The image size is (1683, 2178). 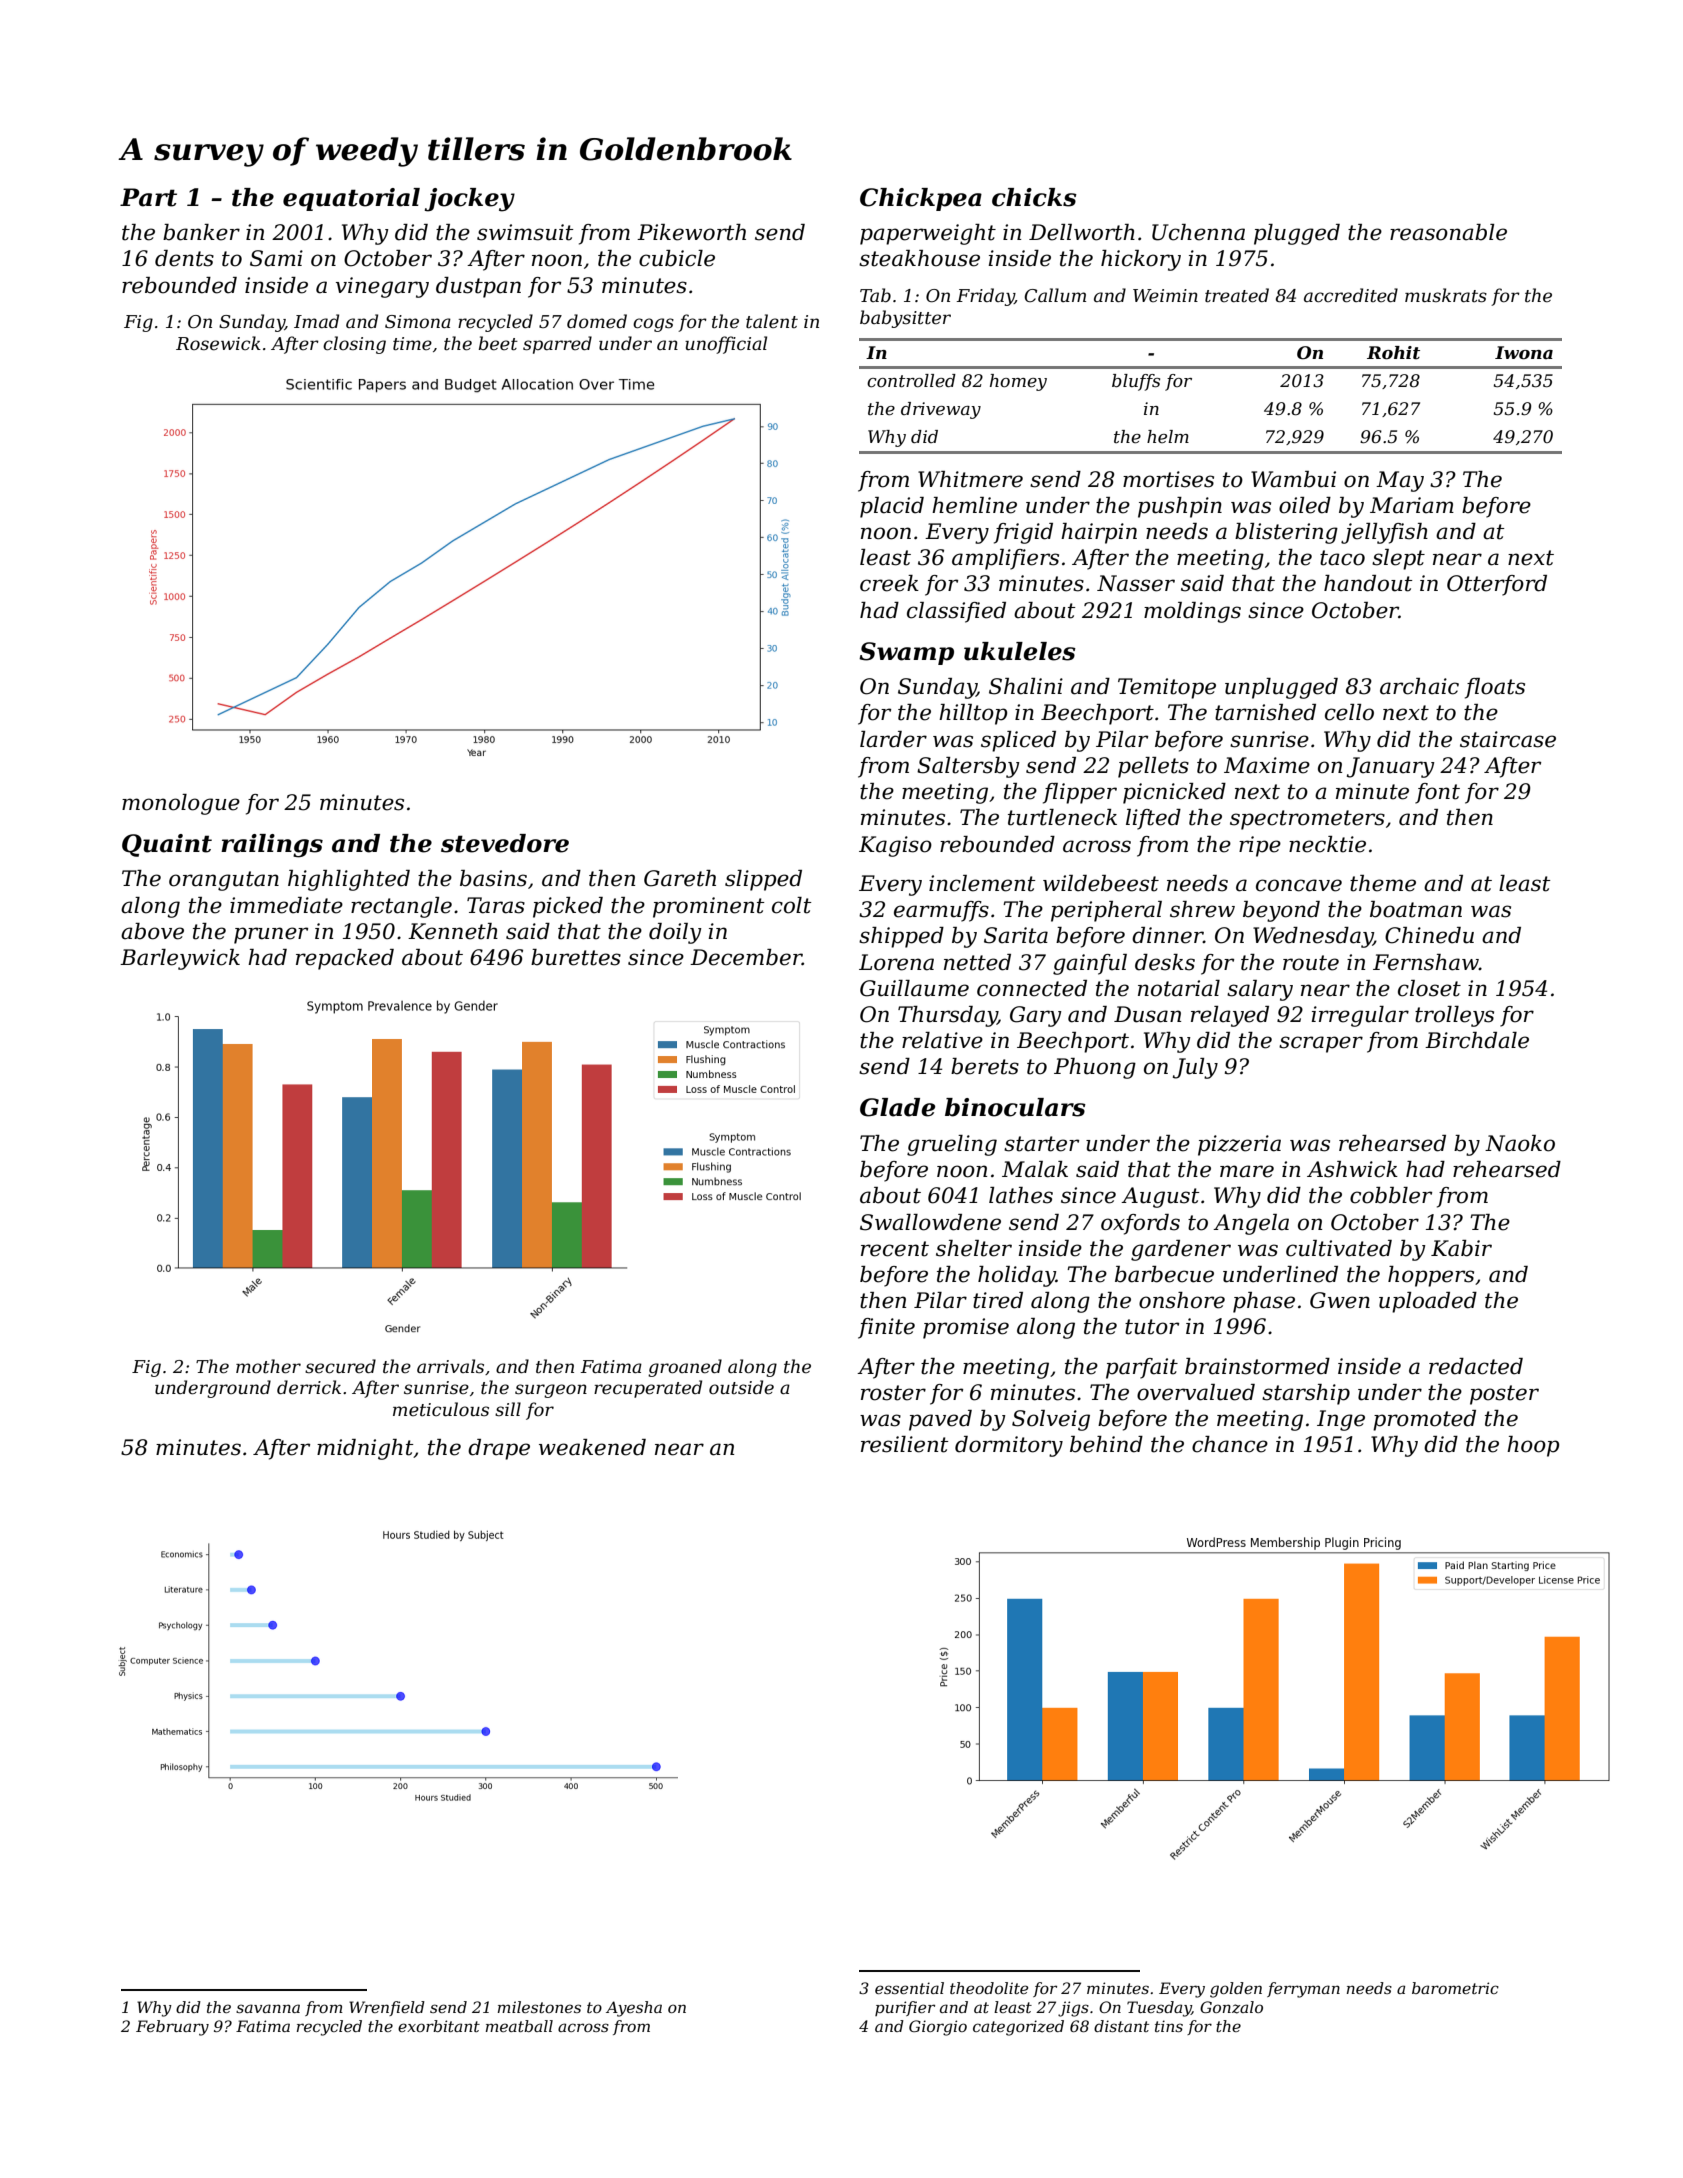 I want to click on savanna, so click(x=268, y=2008).
